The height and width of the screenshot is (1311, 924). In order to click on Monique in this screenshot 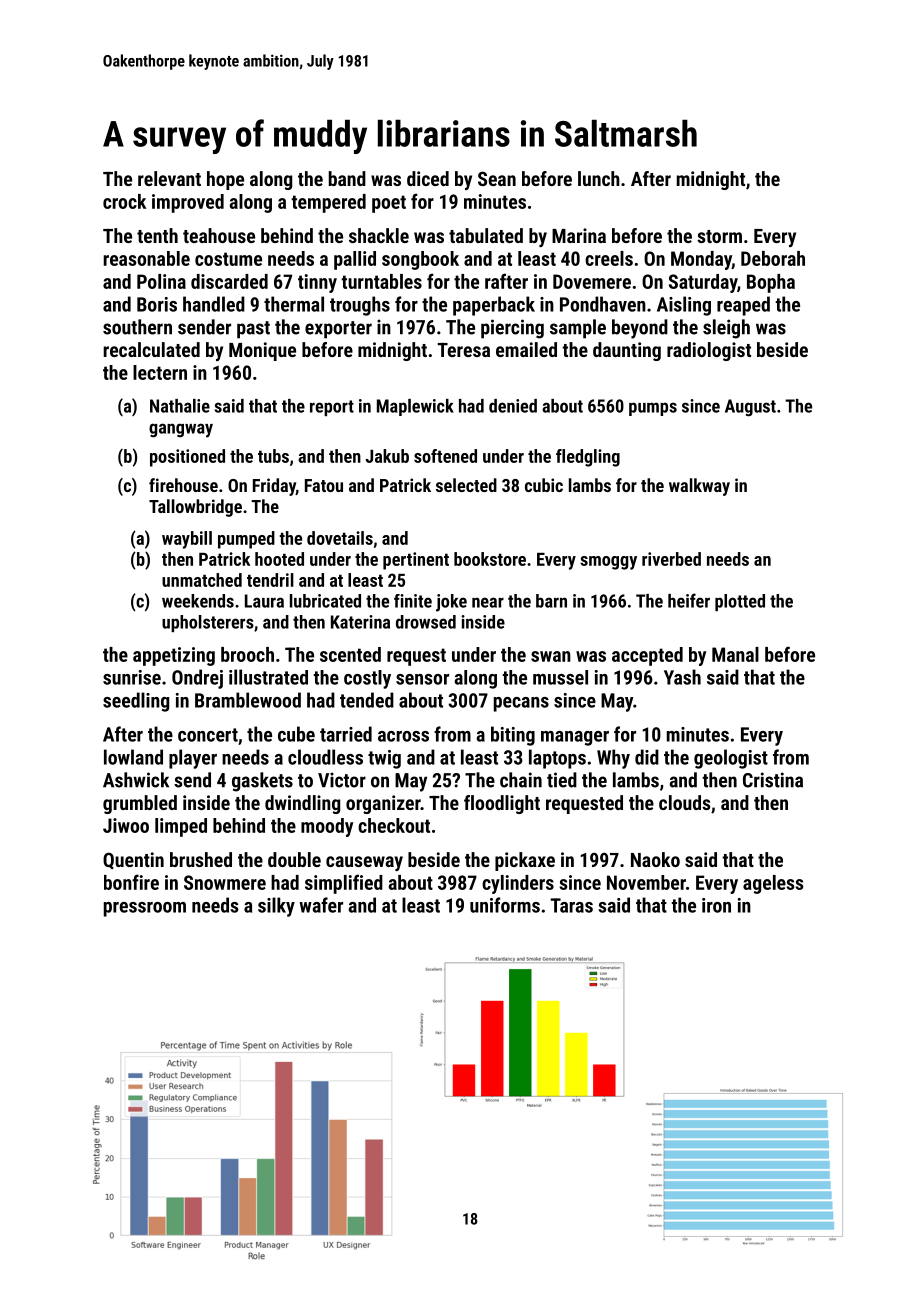, I will do `click(262, 351)`.
